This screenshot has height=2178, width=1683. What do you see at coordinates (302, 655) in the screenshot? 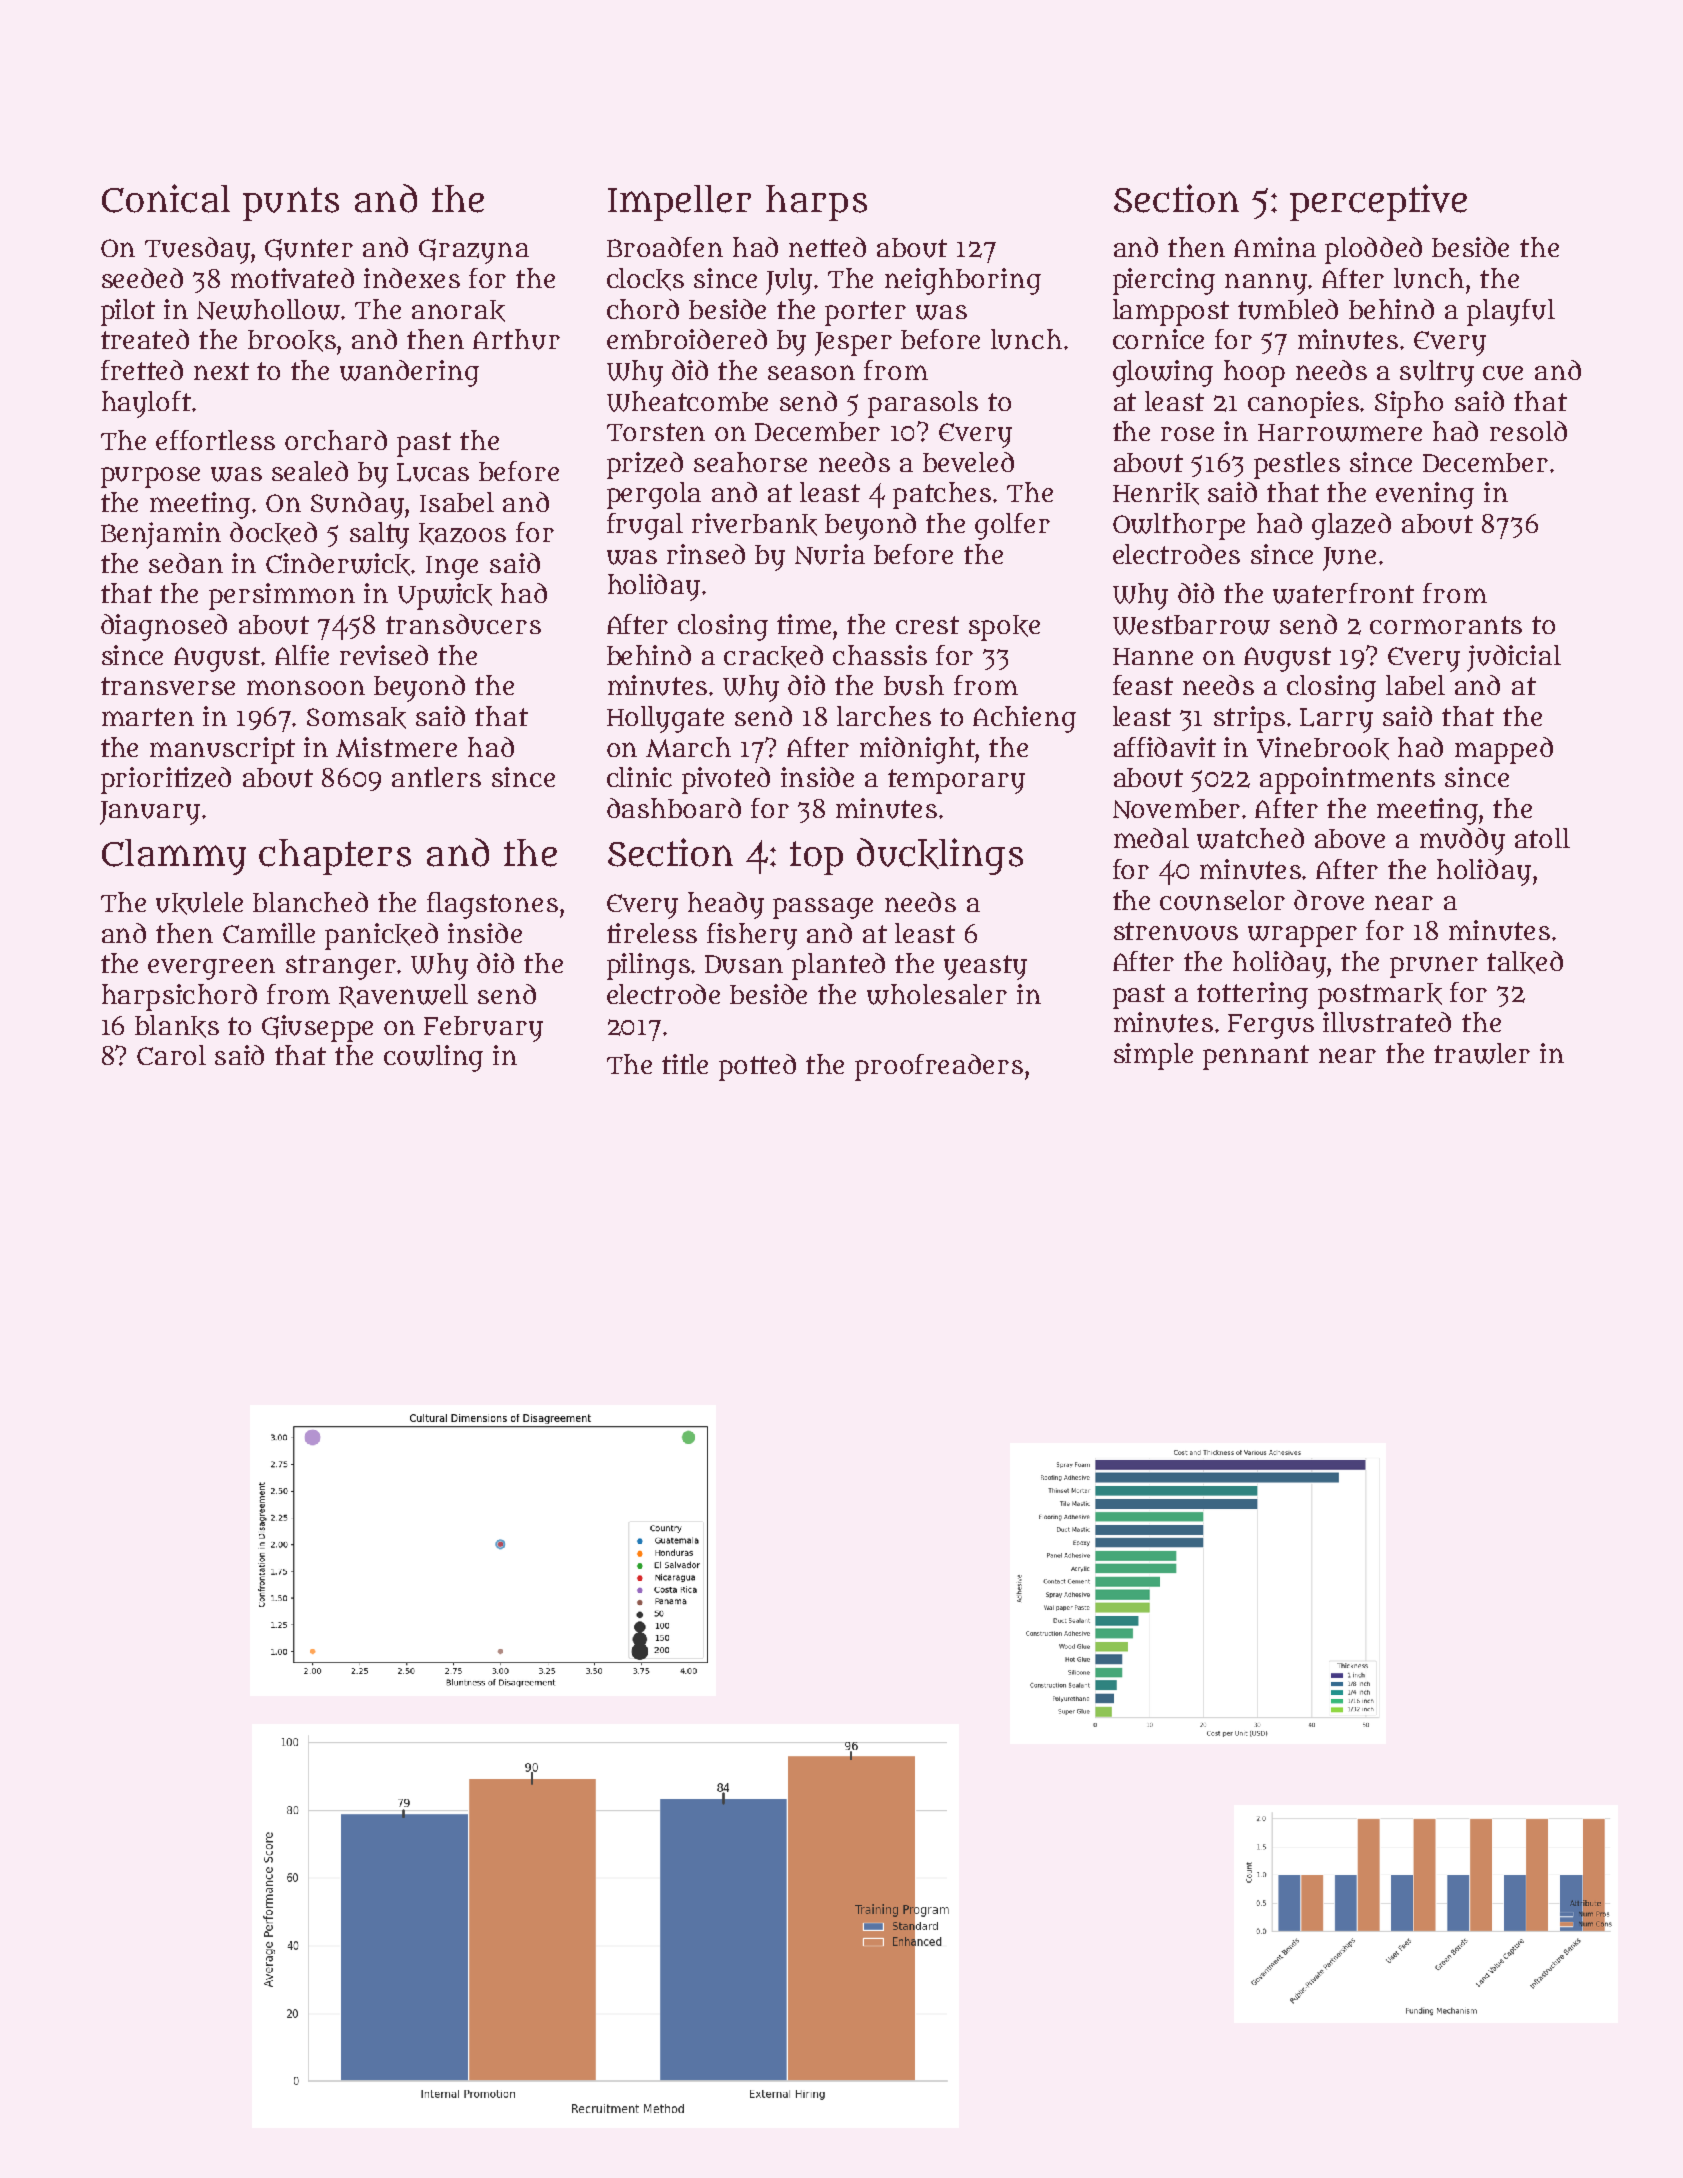
I see `Alfie` at bounding box center [302, 655].
